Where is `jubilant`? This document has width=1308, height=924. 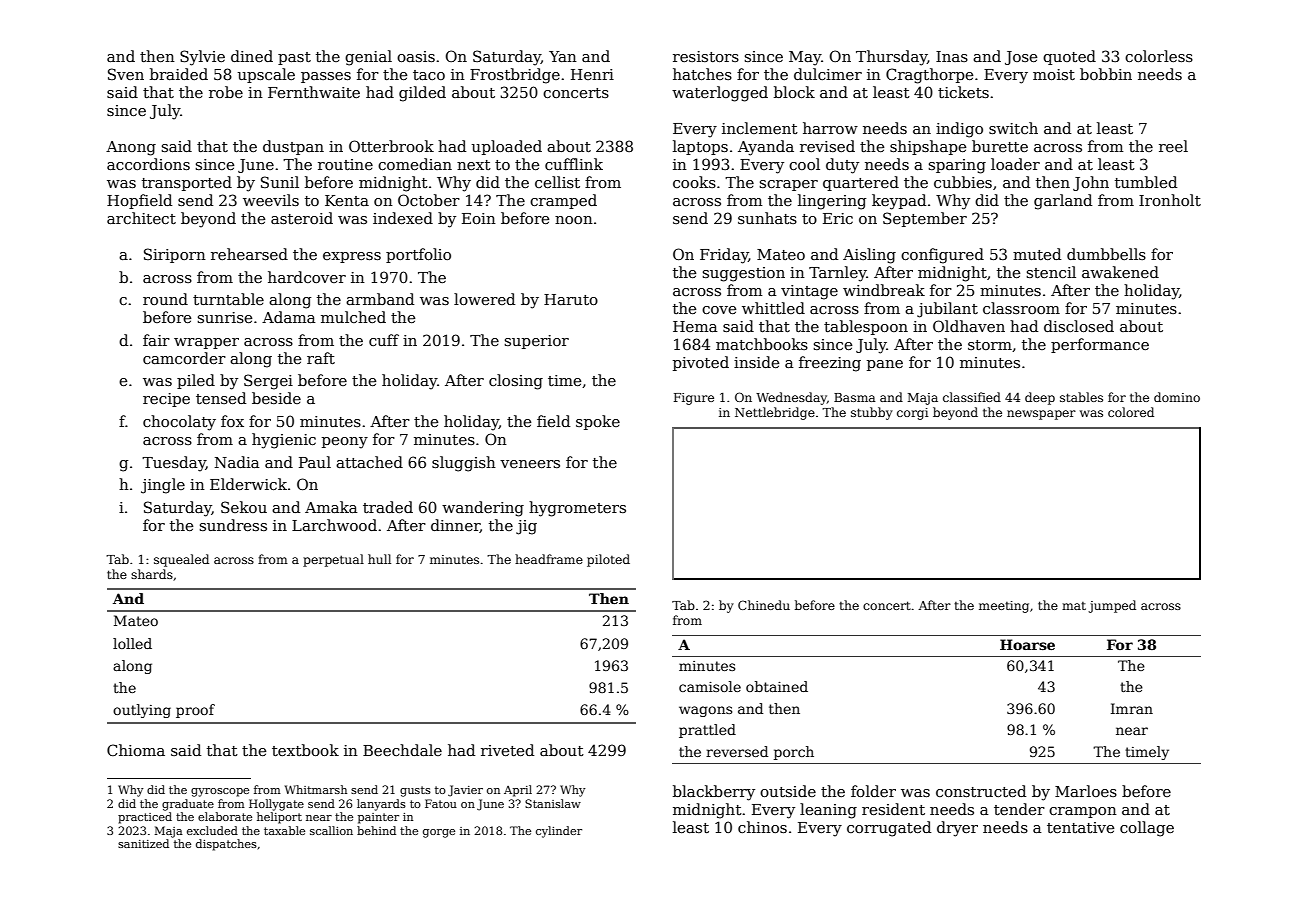
jubilant is located at coordinates (947, 310).
